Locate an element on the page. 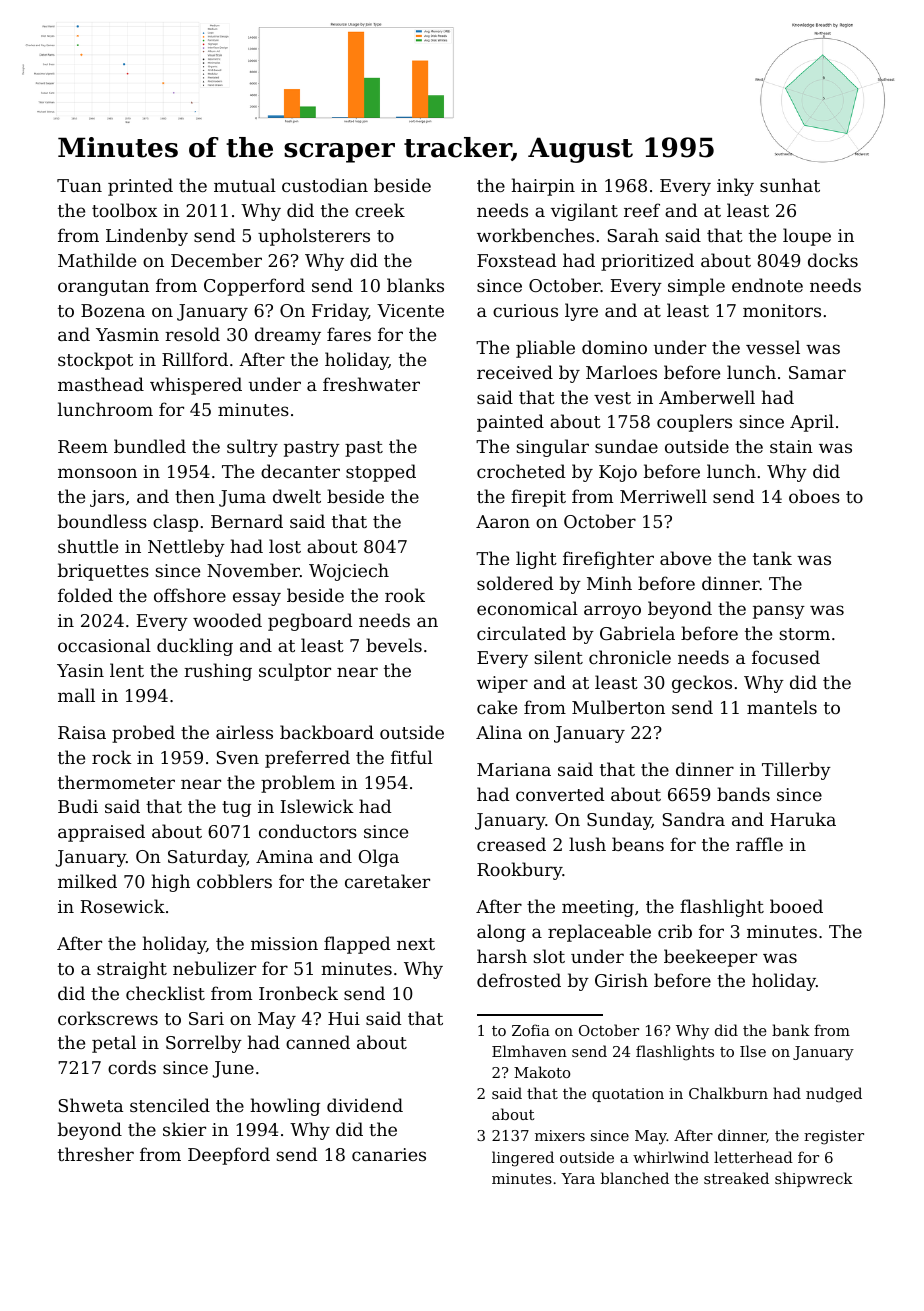 The width and height of the image is (924, 1311). docks is located at coordinates (833, 260).
